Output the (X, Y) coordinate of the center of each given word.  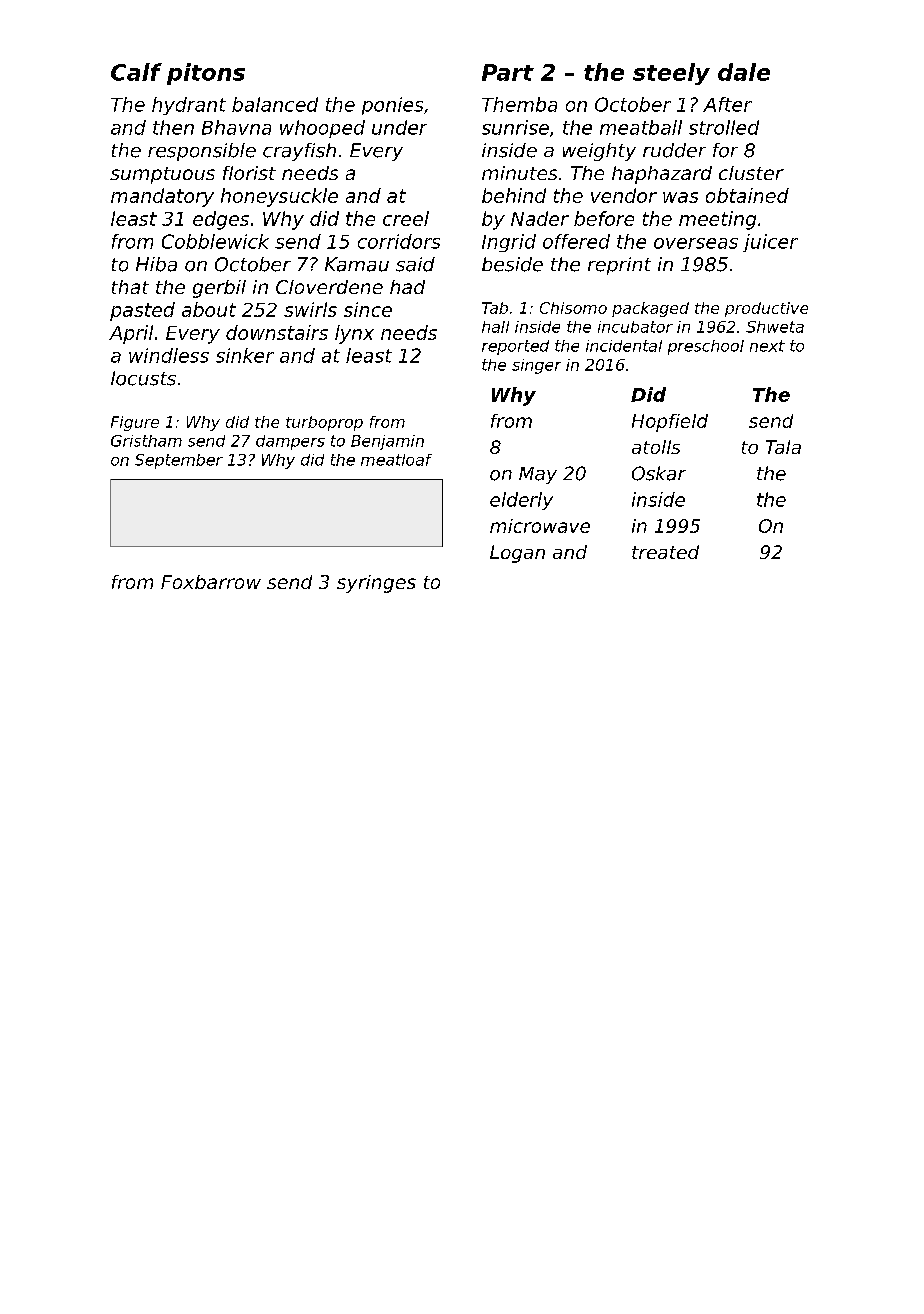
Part (508, 72)
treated (665, 552)
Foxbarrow (211, 582)
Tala (783, 447)
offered (576, 241)
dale (744, 72)
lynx (354, 334)
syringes (376, 584)
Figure (135, 423)
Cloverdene (329, 287)
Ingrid (509, 243)
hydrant (189, 106)
